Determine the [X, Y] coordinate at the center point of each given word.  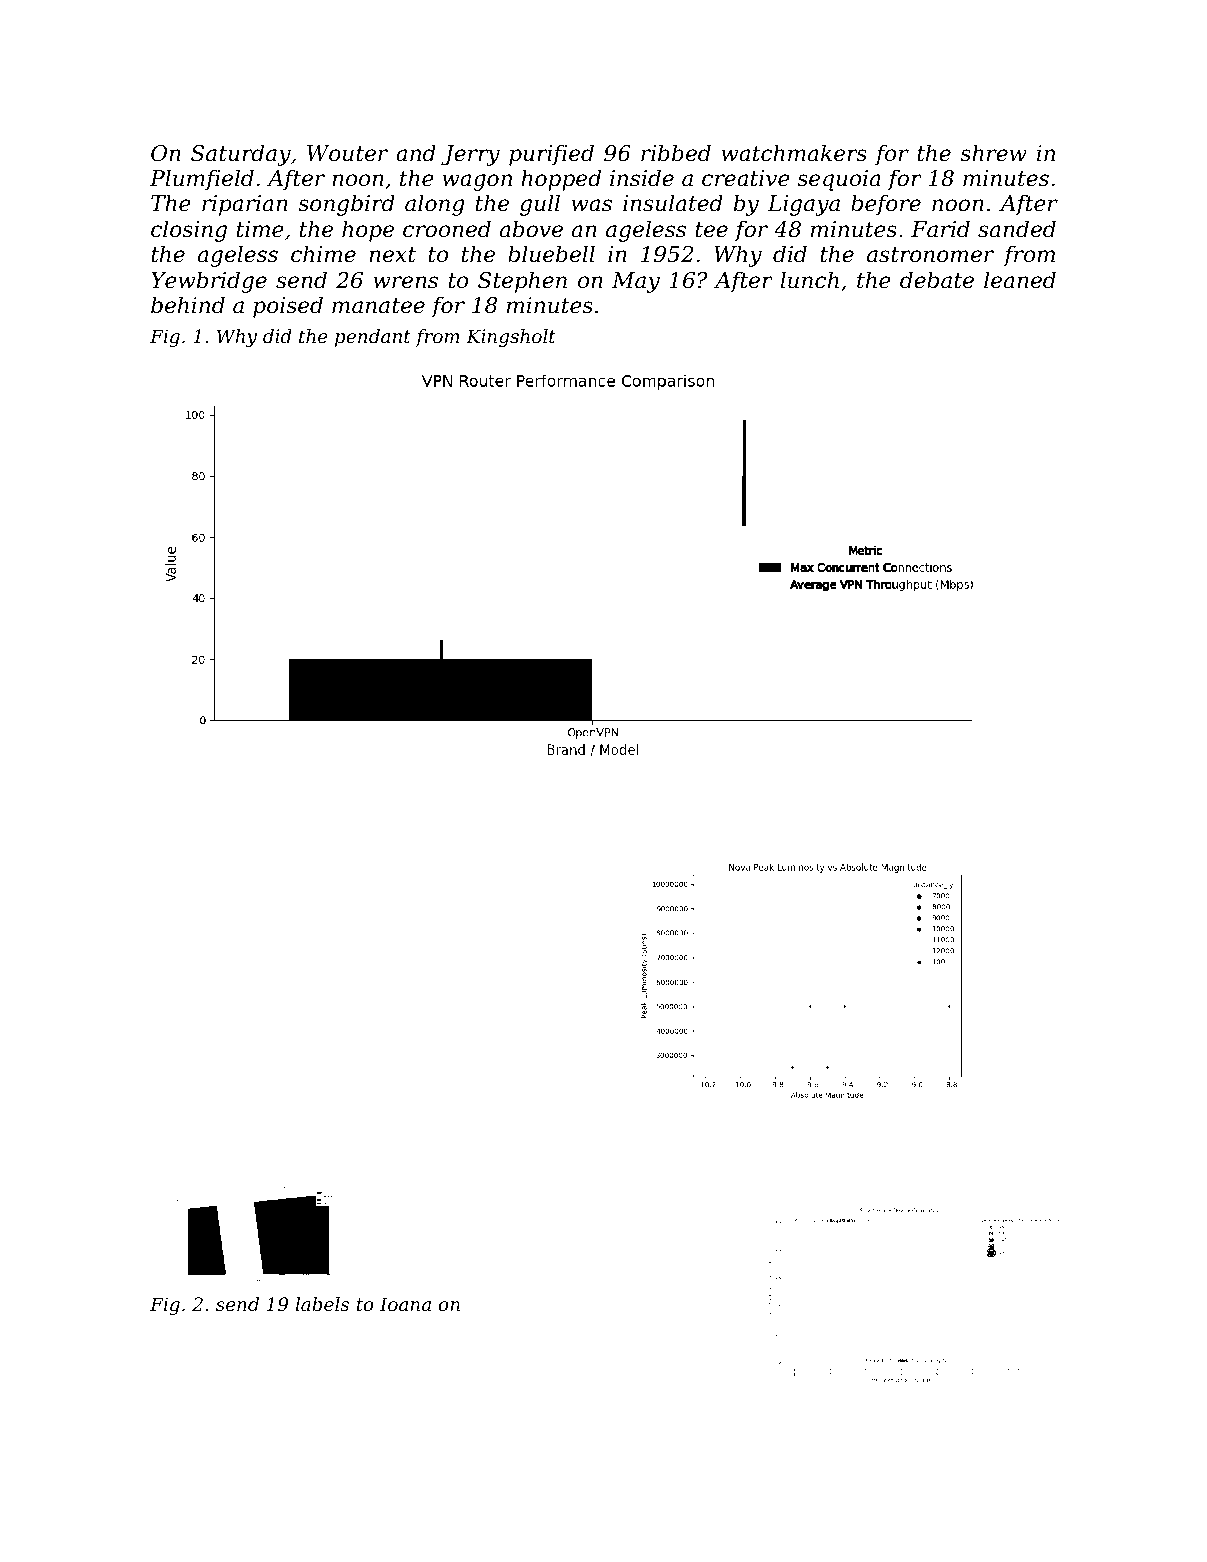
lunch [809, 280]
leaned [1020, 280]
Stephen [522, 282]
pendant [373, 338]
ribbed [676, 153]
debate [937, 280]
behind [188, 305]
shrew [993, 153]
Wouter [347, 153]
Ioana [405, 1304]
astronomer [930, 255]
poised [288, 307]
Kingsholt [511, 338]
